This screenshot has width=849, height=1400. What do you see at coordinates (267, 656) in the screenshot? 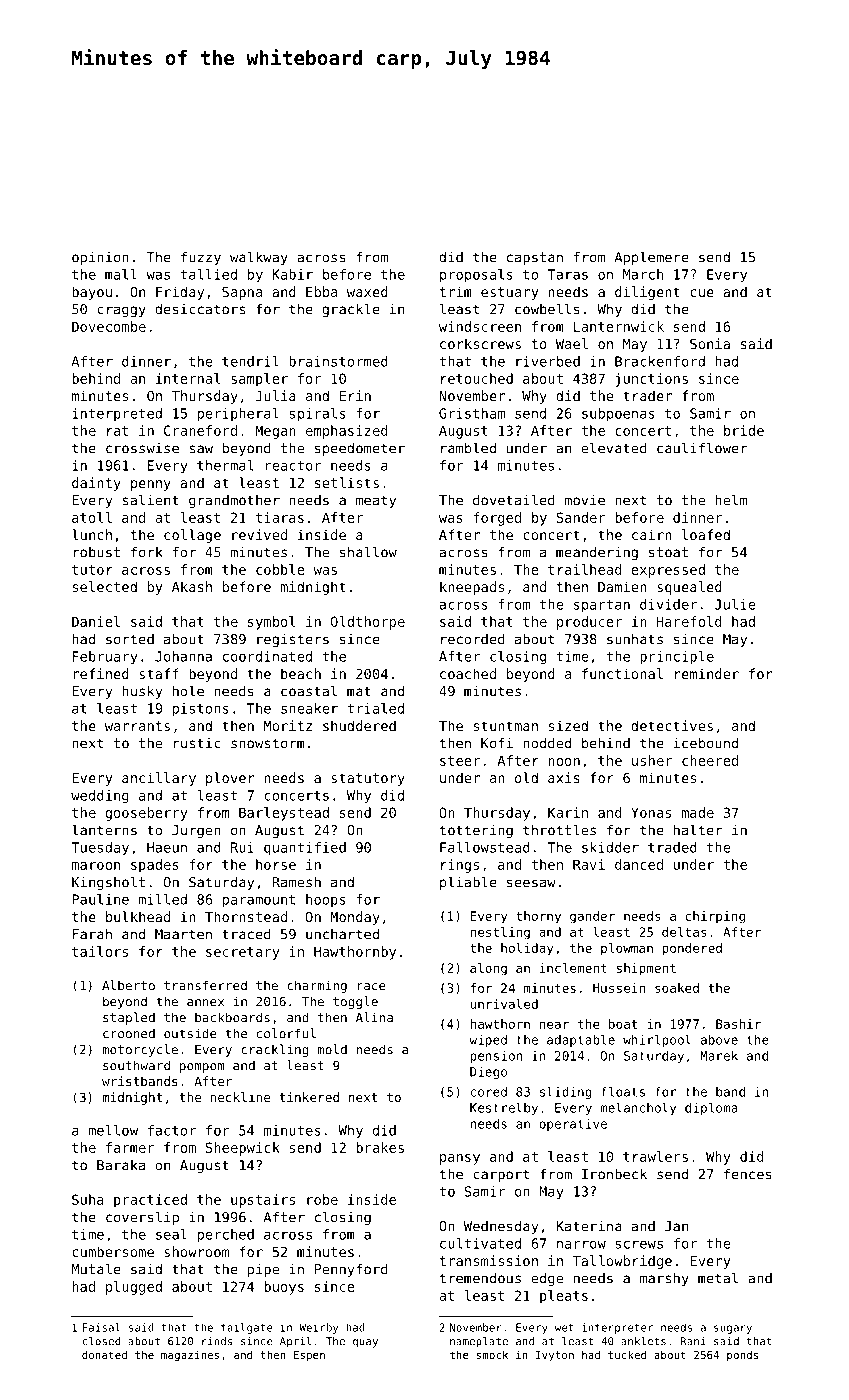
I see `coordinated` at bounding box center [267, 656].
